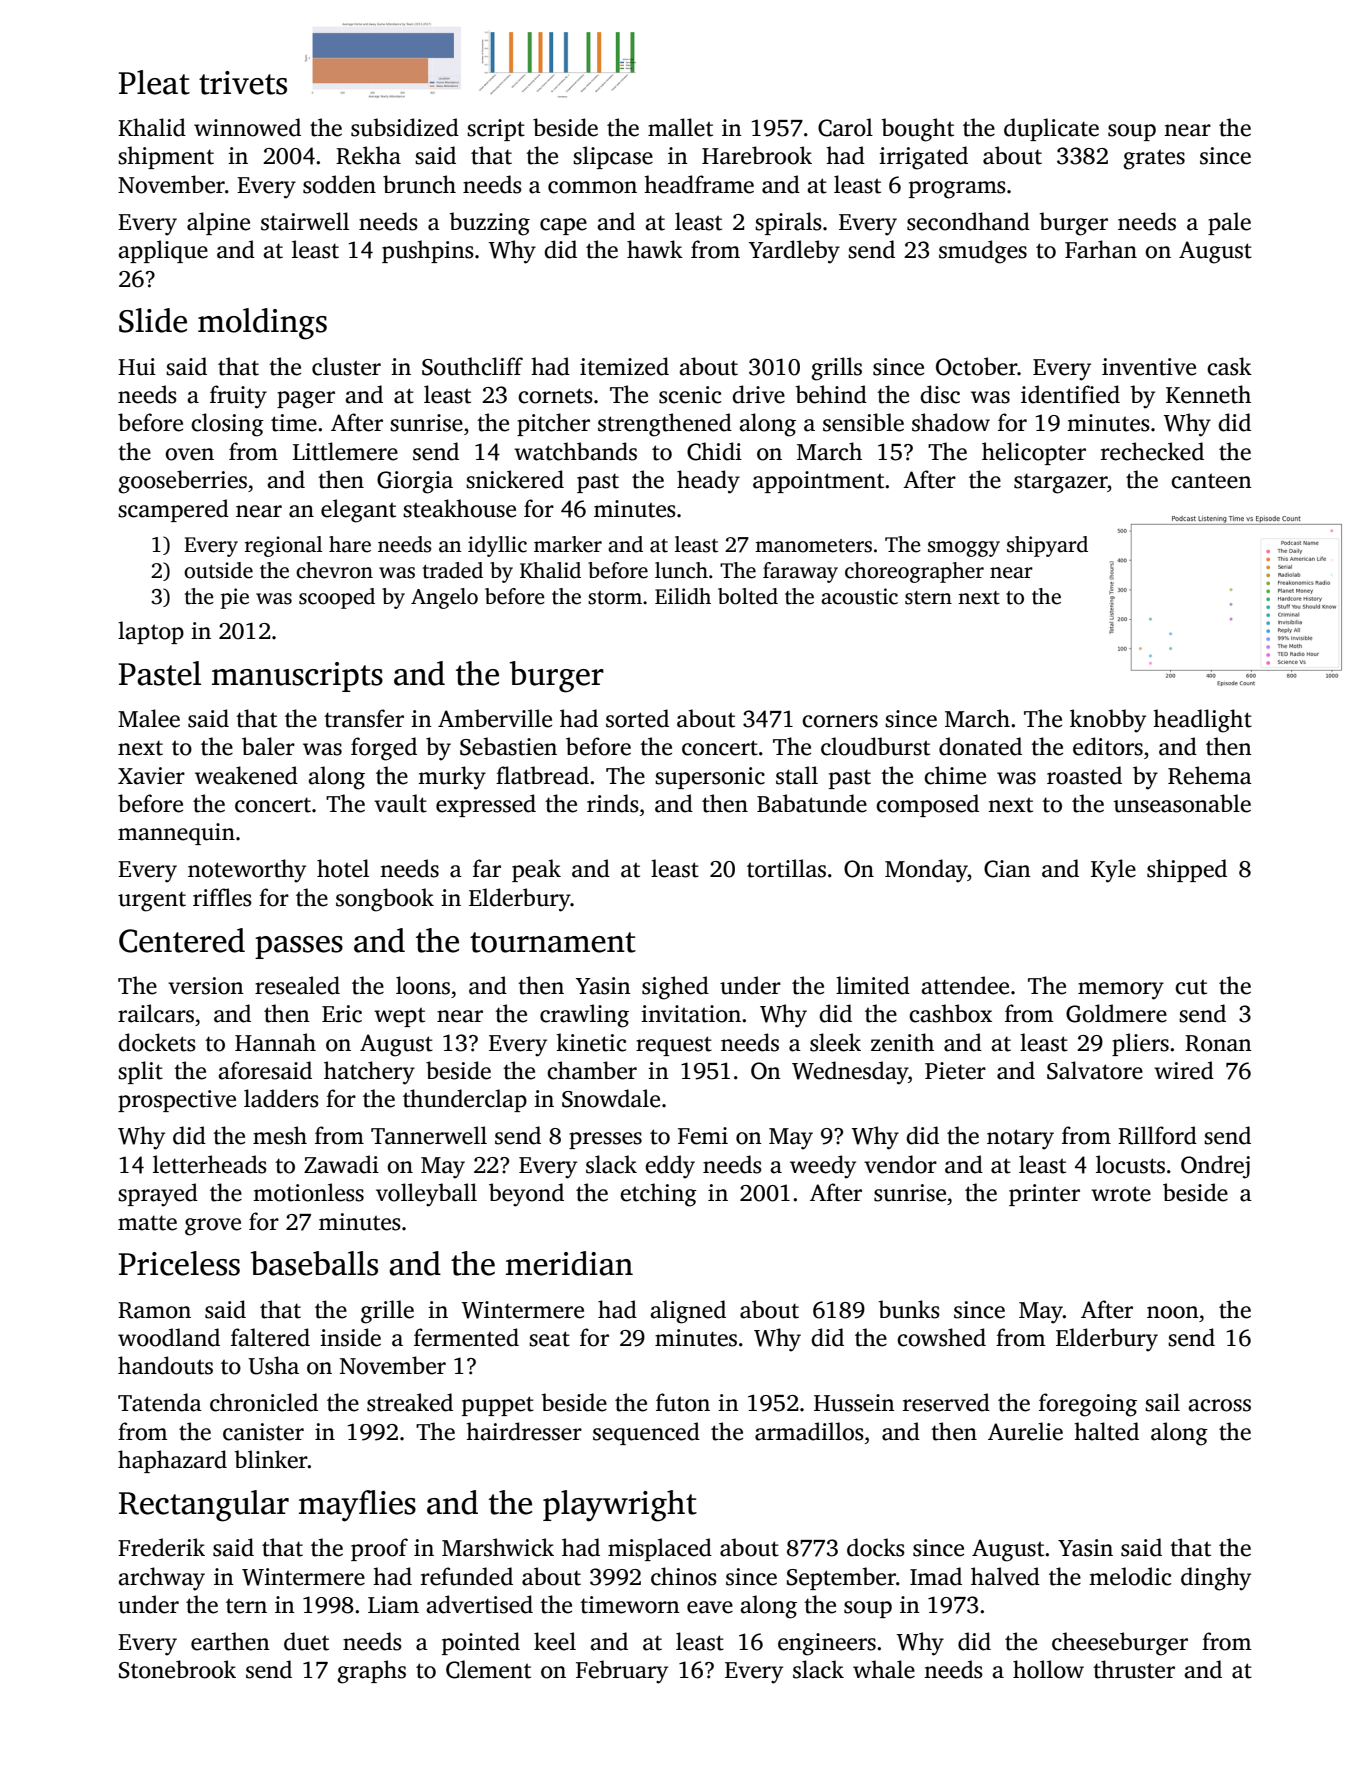  Describe the element at coordinates (271, 1459) in the screenshot. I see `blinker` at that location.
